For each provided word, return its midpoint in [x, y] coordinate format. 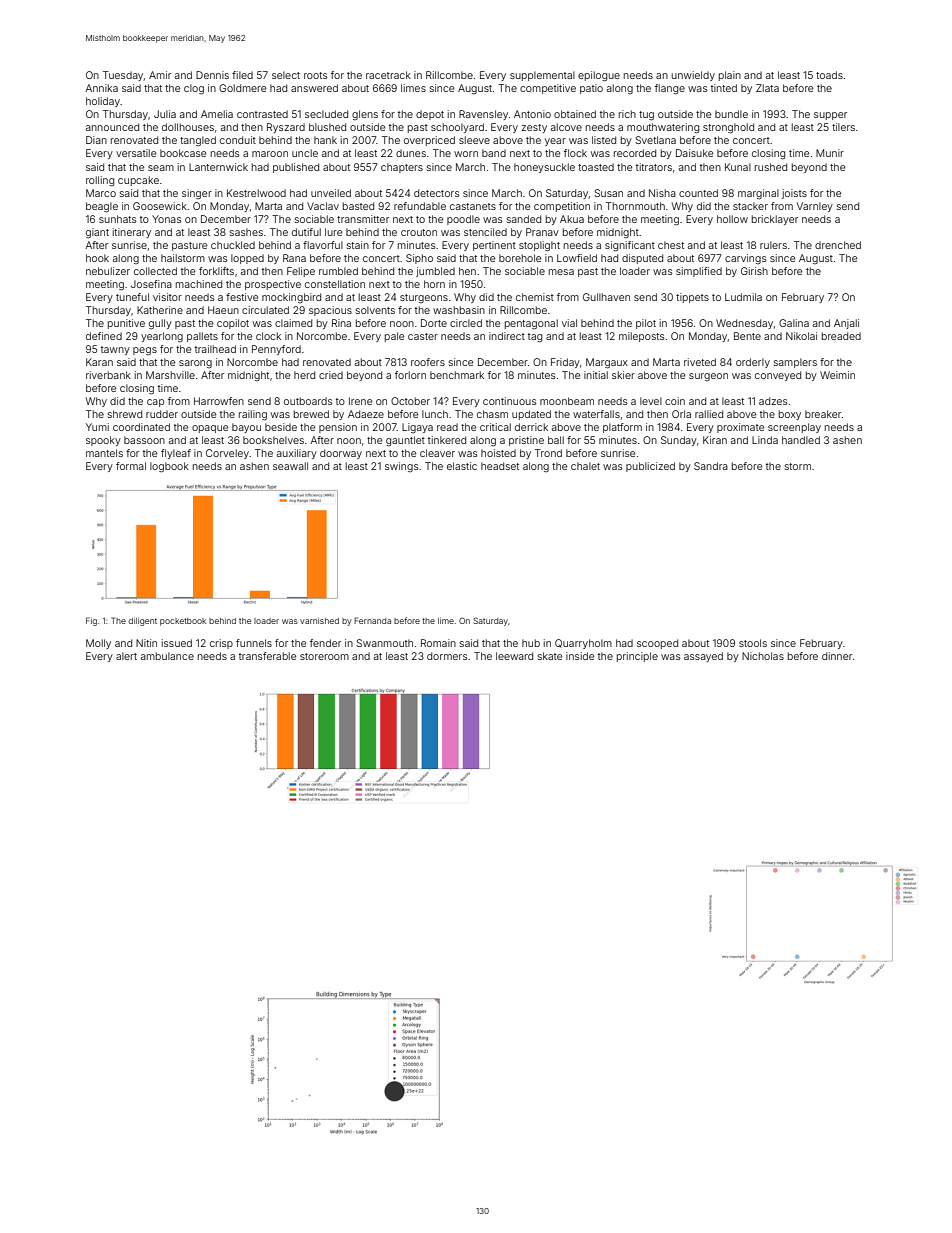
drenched [838, 245]
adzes [773, 401]
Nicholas [763, 656]
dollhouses [188, 127]
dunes [411, 153]
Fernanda [372, 620]
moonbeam [567, 401]
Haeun [223, 310]
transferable [267, 656]
